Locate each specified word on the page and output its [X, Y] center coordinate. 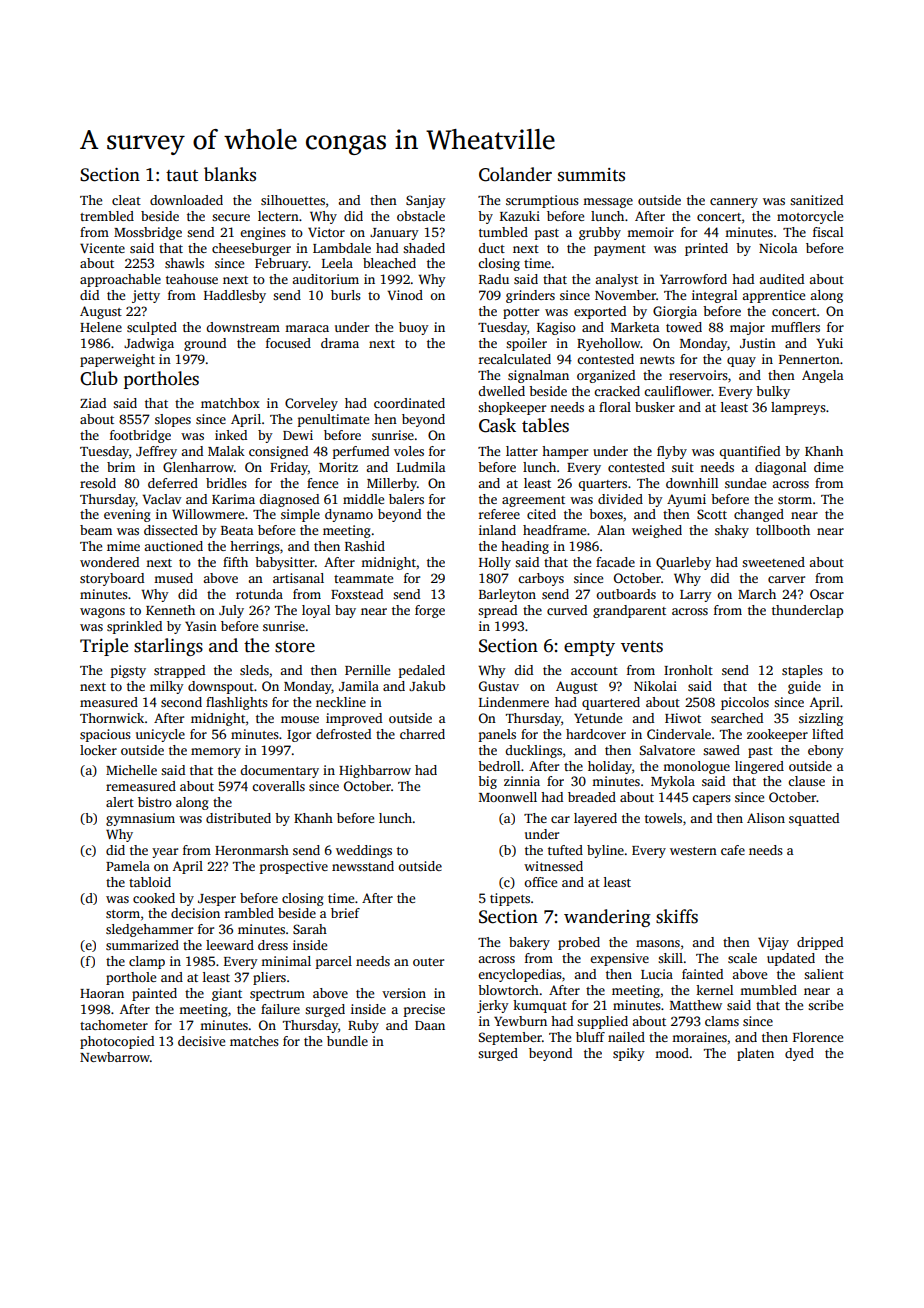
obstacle [421, 216]
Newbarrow [115, 1057]
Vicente [102, 248]
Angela [823, 376]
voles [409, 451]
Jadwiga [149, 344]
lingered [759, 767]
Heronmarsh [252, 850]
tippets [510, 899]
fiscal [828, 232]
